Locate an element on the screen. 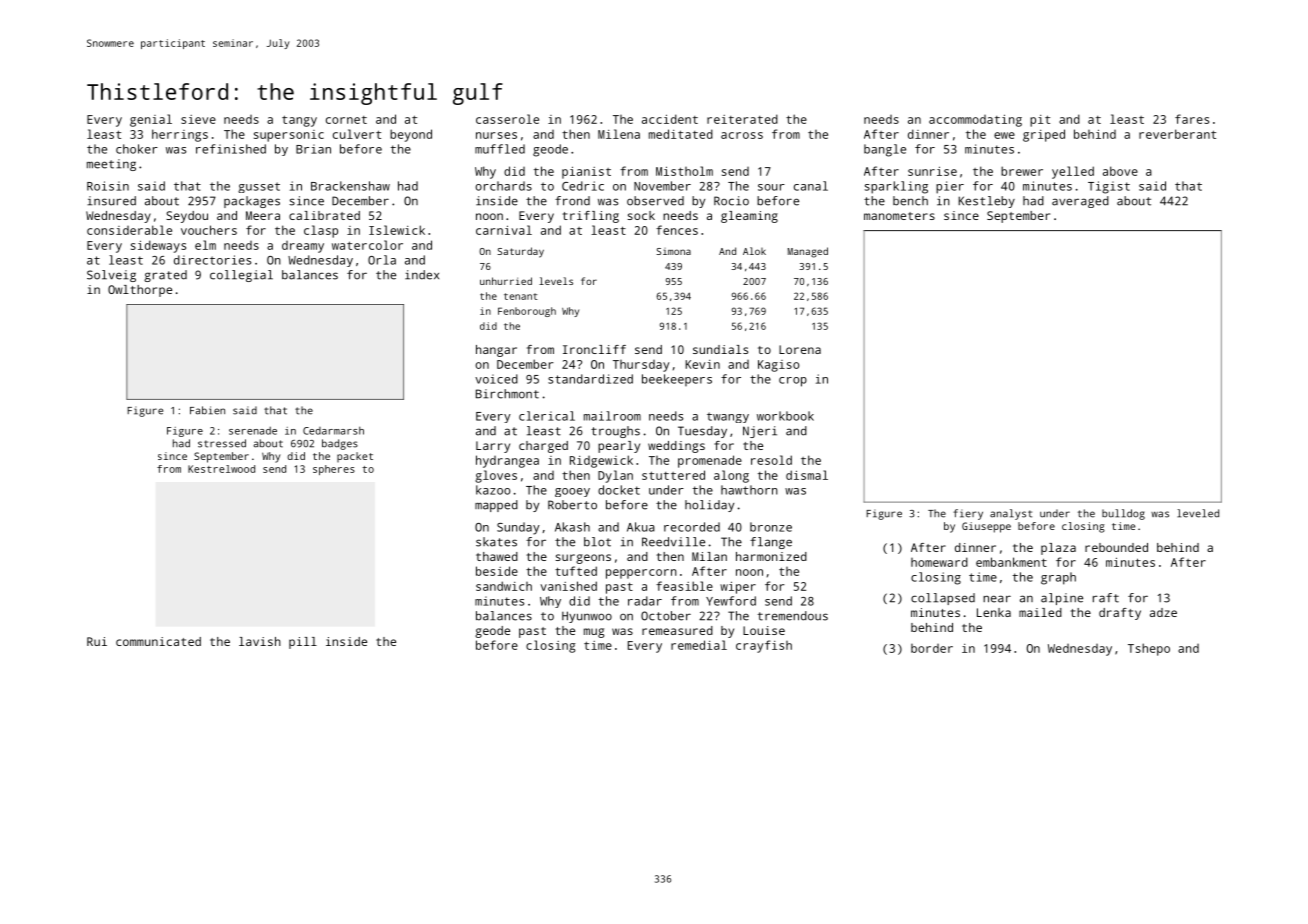 The width and height of the screenshot is (1308, 924). Fabien is located at coordinates (207, 410).
